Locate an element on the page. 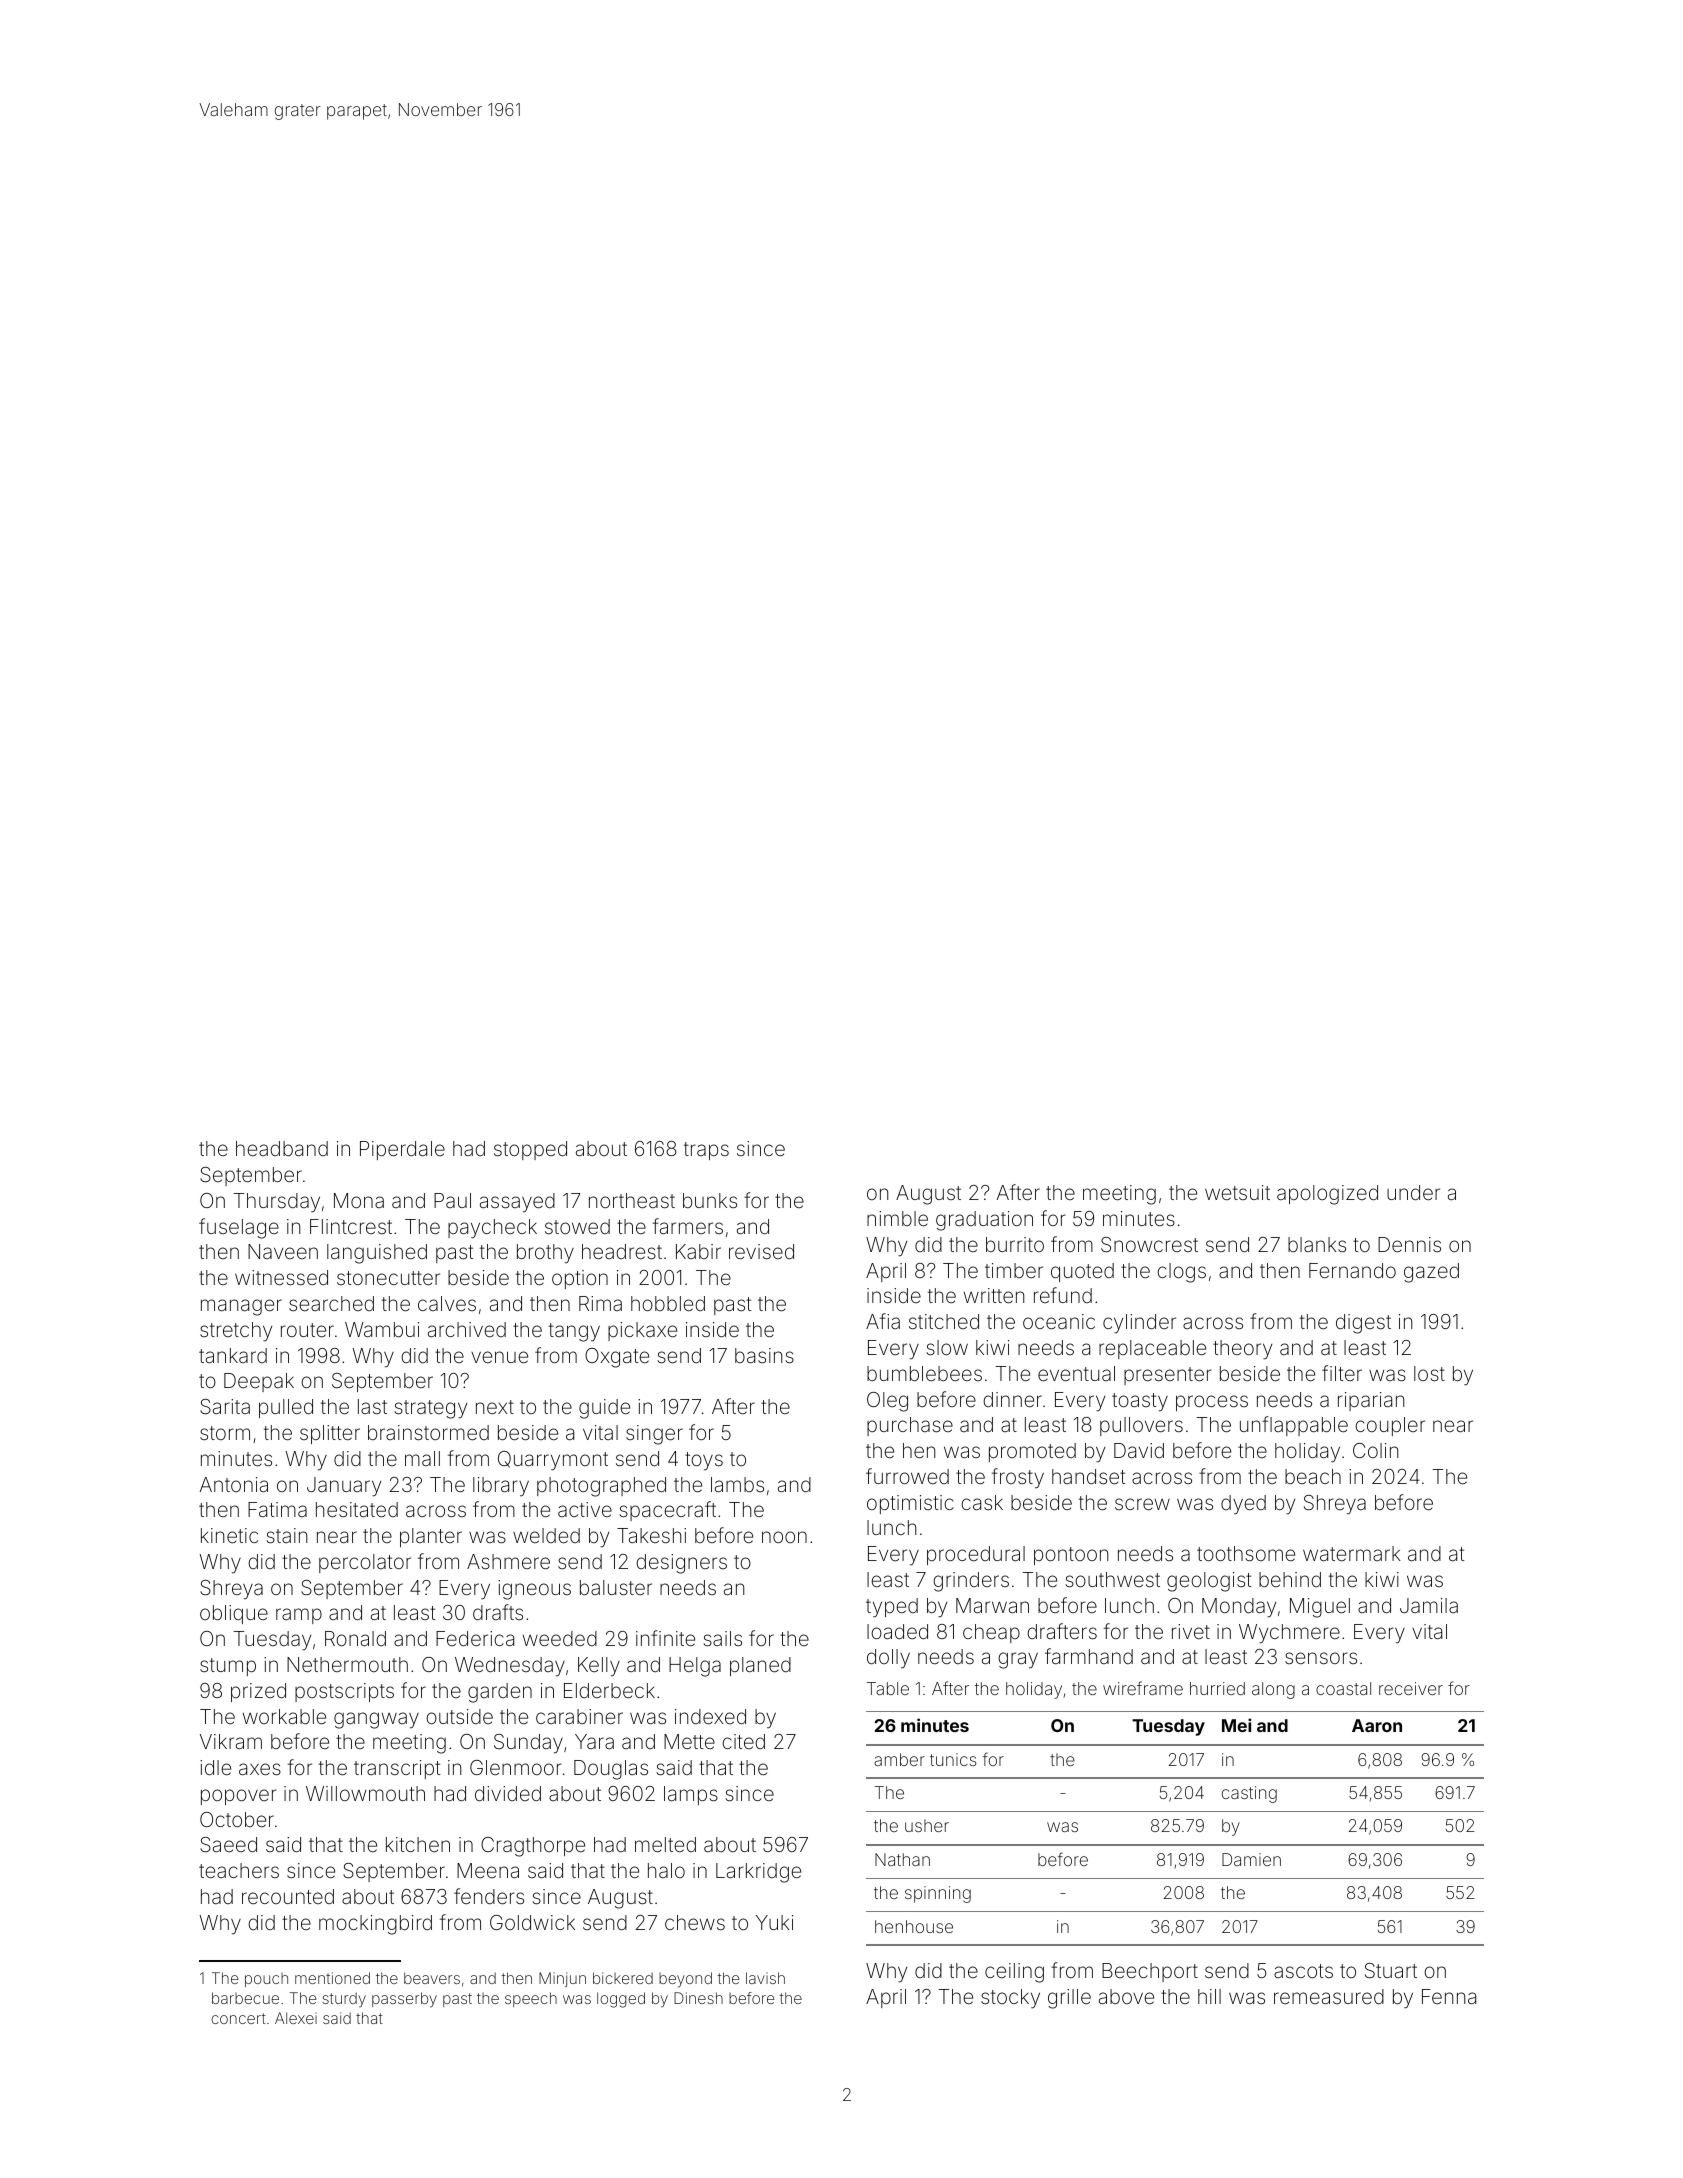 The image size is (1683, 2178). archived is located at coordinates (467, 1329).
